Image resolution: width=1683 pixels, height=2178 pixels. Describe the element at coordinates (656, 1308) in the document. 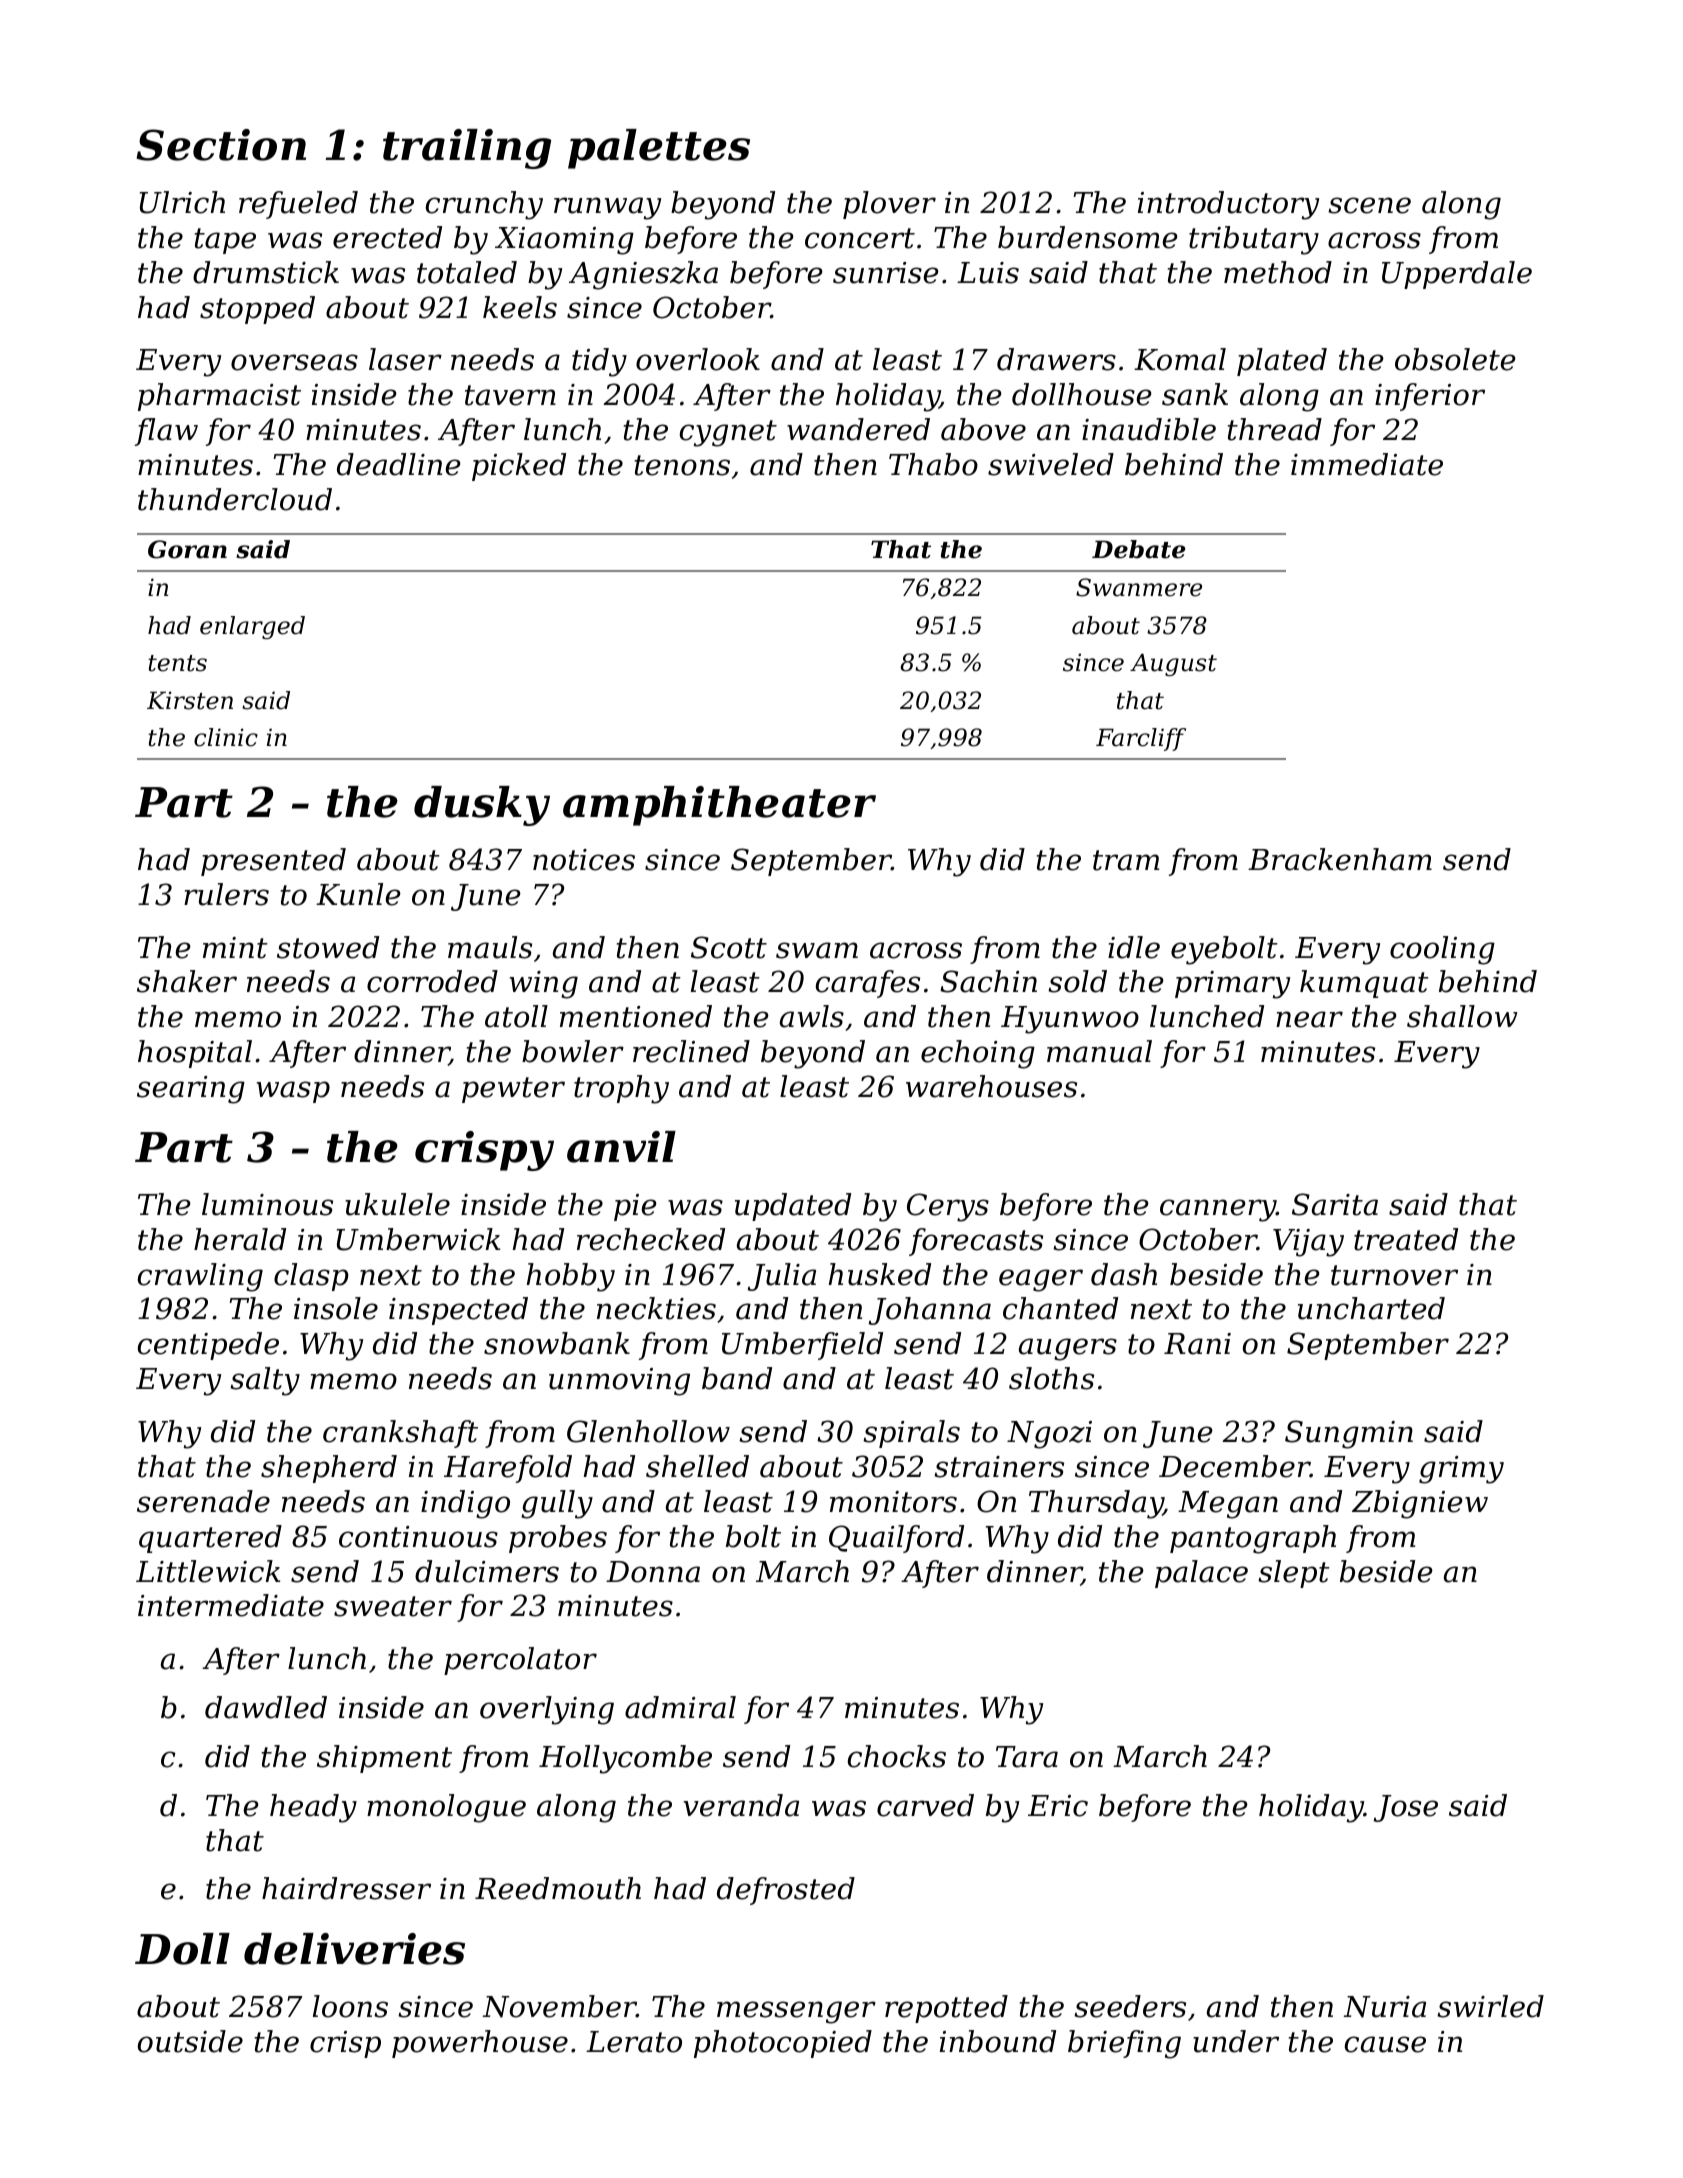

I see `neckties` at that location.
